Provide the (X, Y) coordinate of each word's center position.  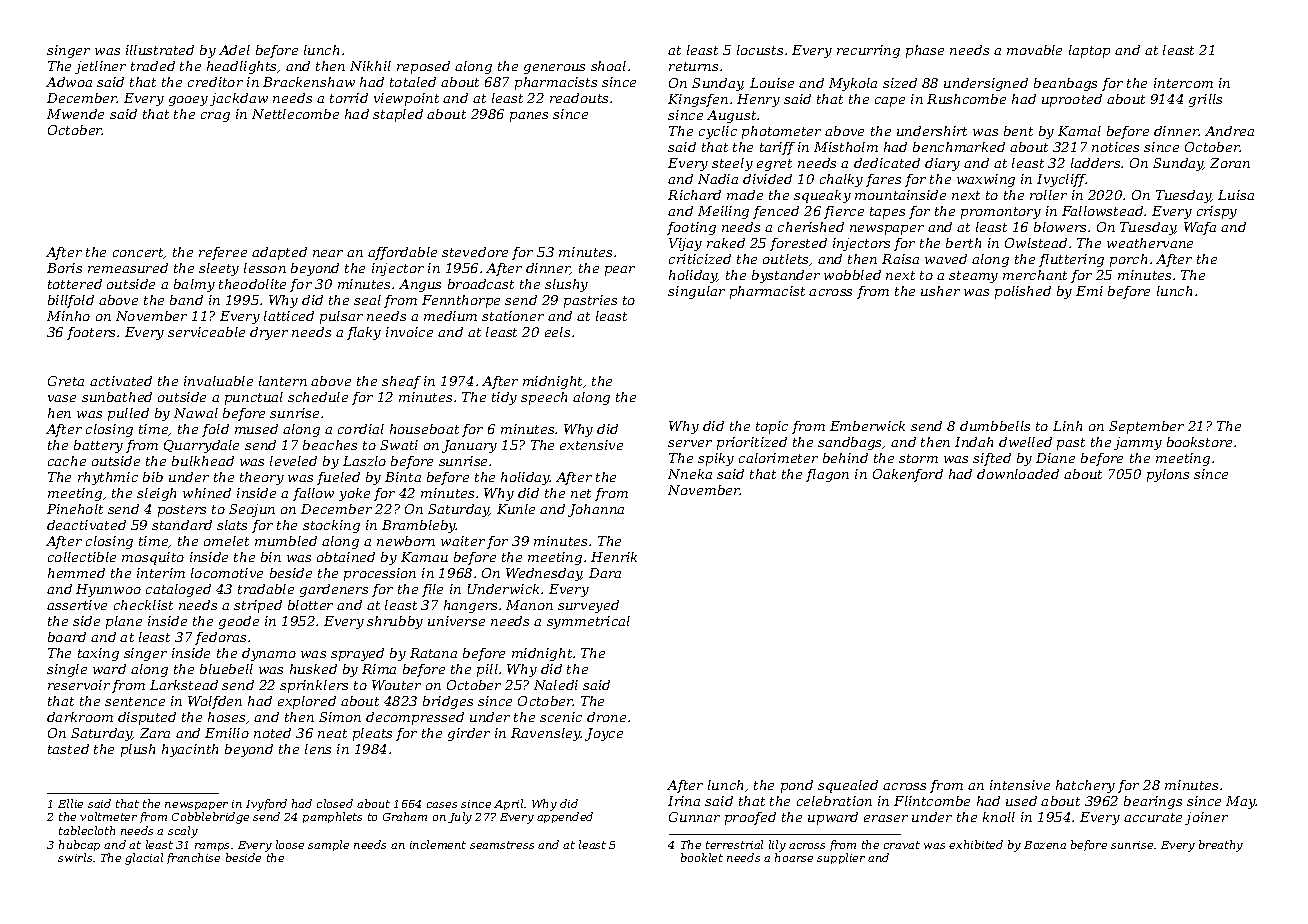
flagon (827, 475)
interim (161, 573)
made (745, 195)
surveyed (588, 606)
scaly (183, 832)
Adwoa (69, 82)
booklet (702, 857)
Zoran (1230, 163)
